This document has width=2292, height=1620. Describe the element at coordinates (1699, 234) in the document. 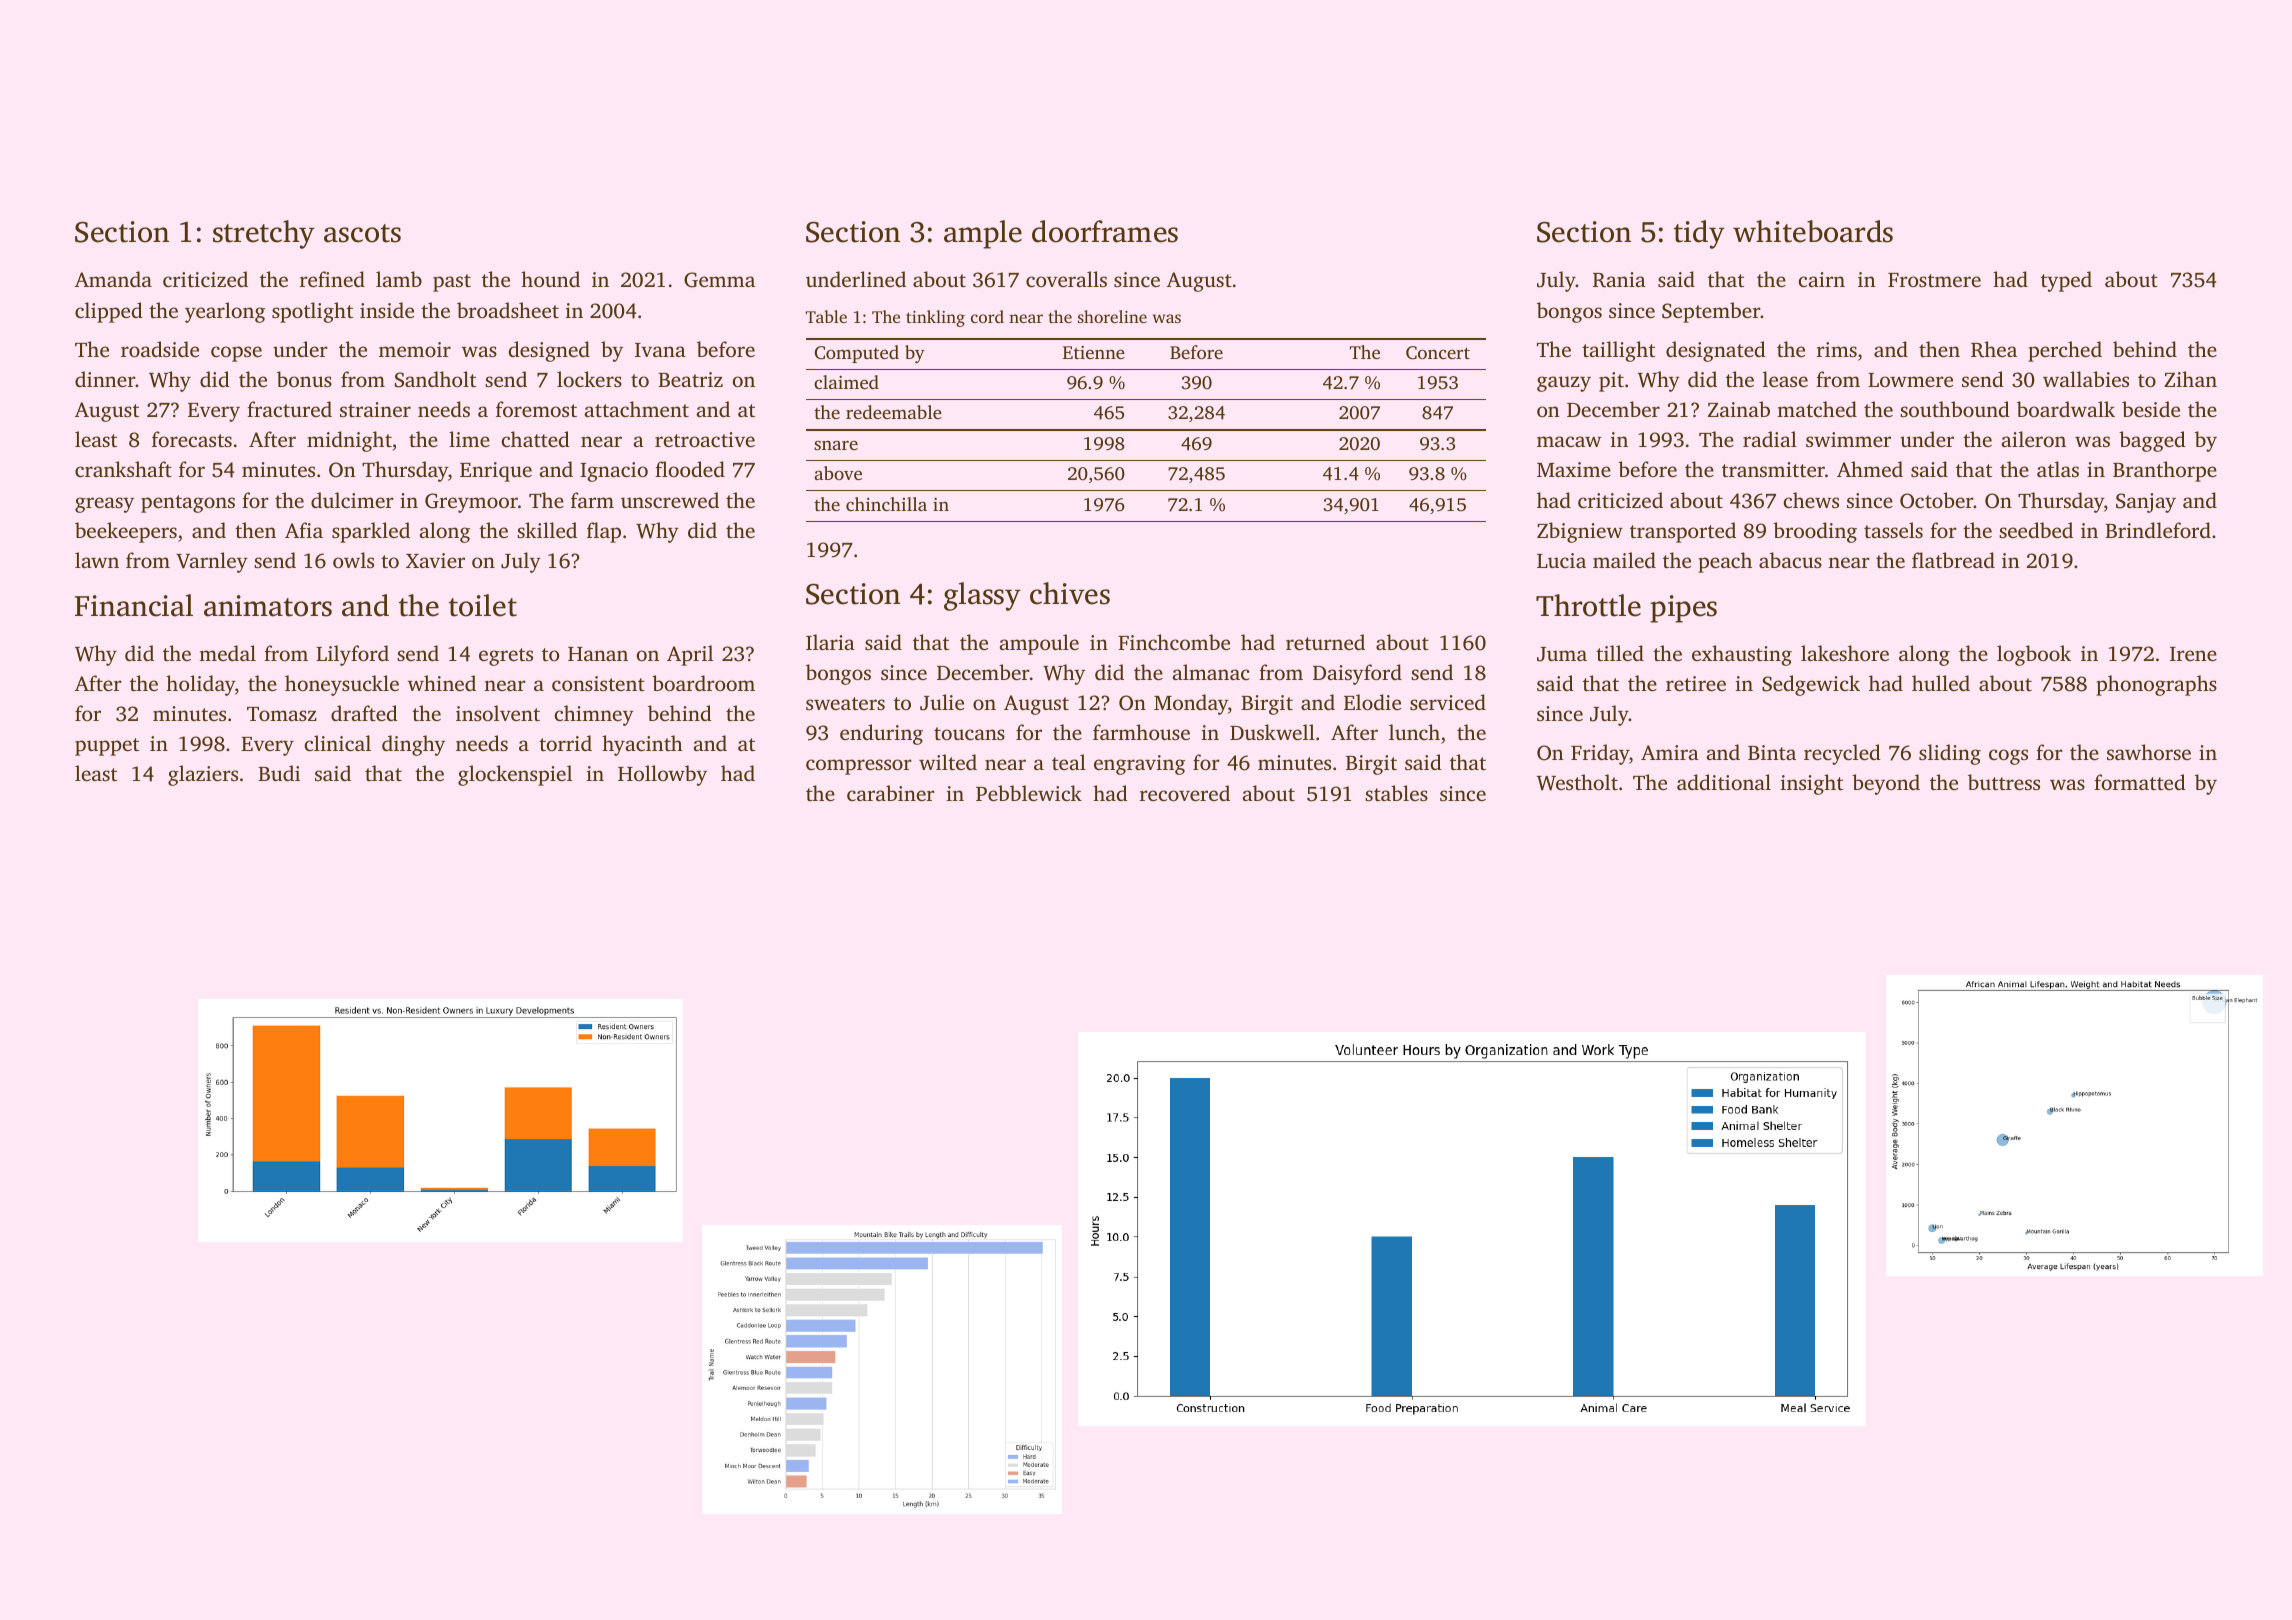

I see `tidy` at that location.
